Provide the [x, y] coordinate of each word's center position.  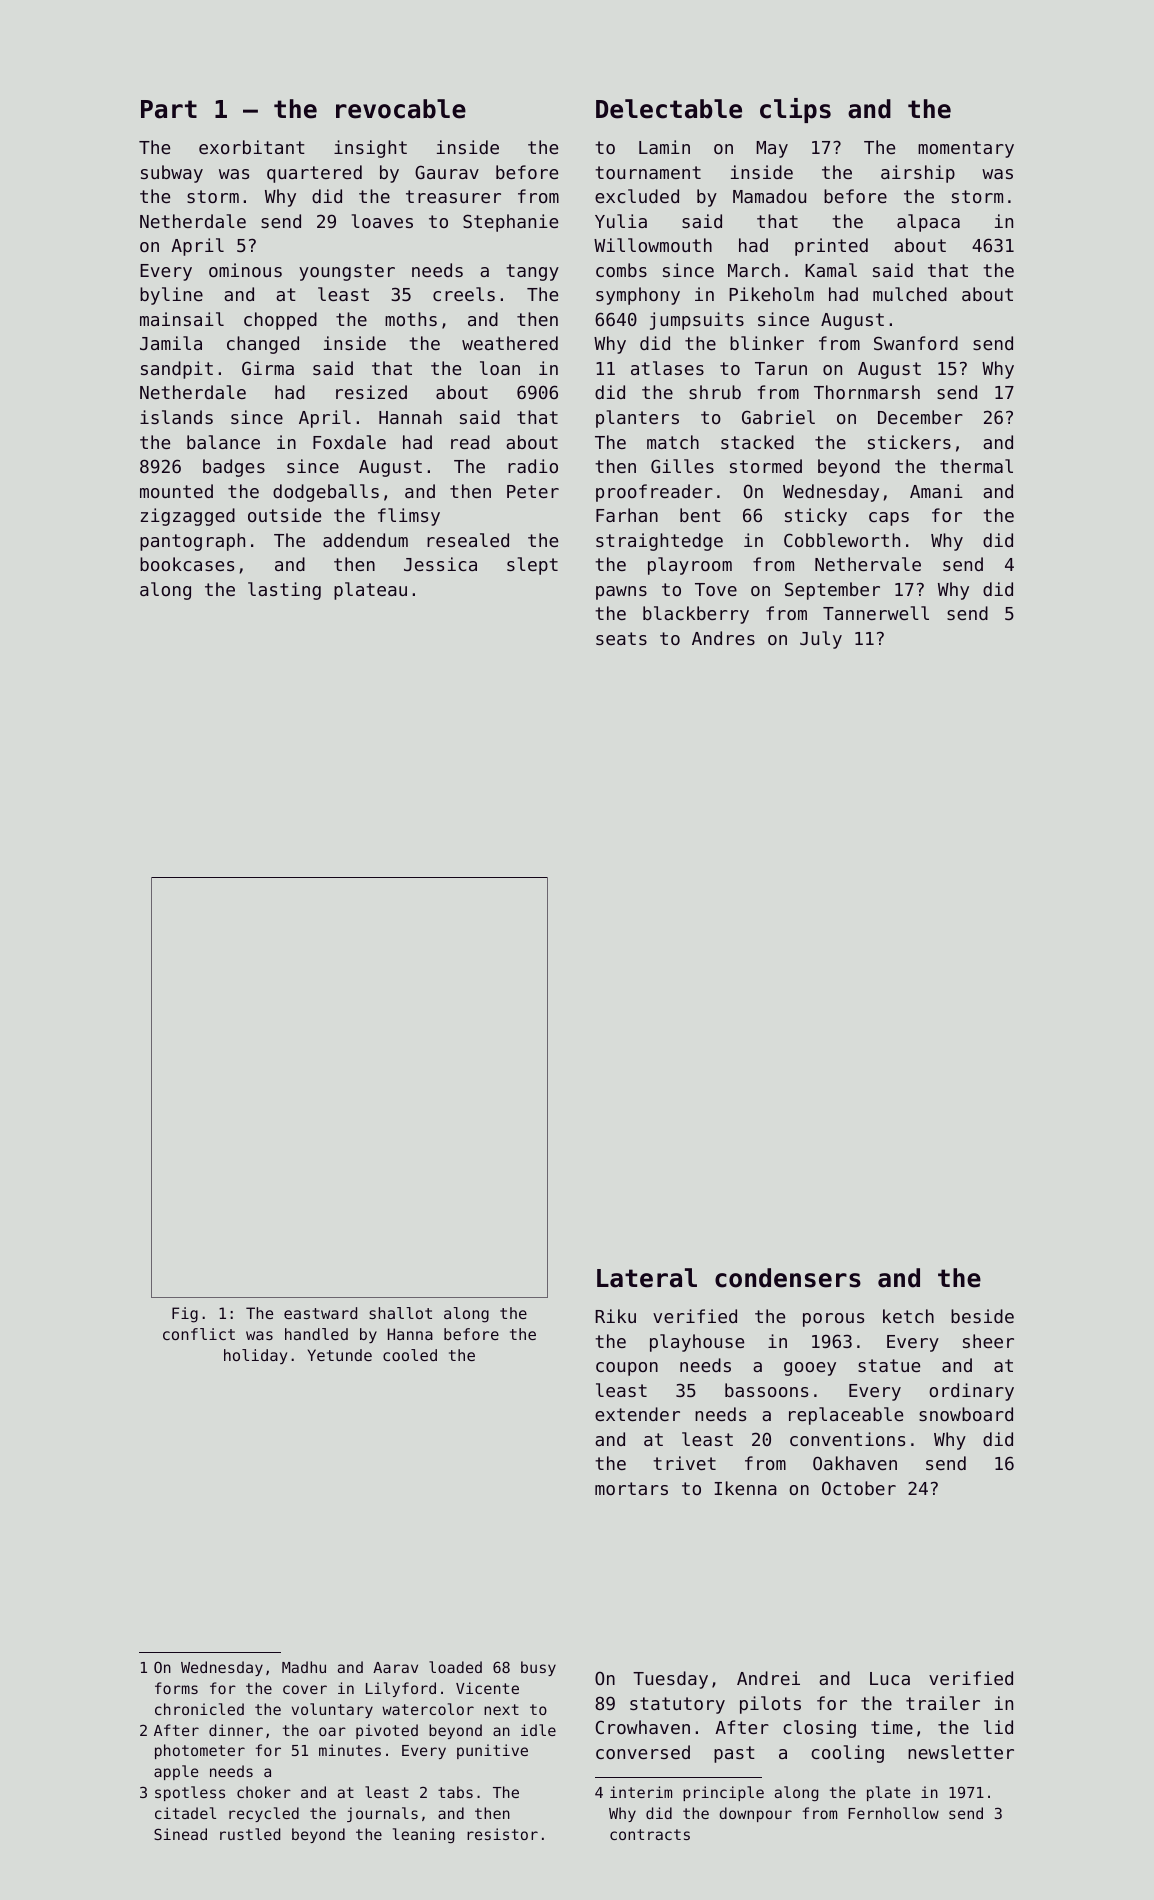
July [821, 640]
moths [411, 319]
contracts [650, 1834]
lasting [284, 591]
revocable [401, 109]
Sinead [180, 1834]
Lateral [647, 1278]
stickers [909, 442]
